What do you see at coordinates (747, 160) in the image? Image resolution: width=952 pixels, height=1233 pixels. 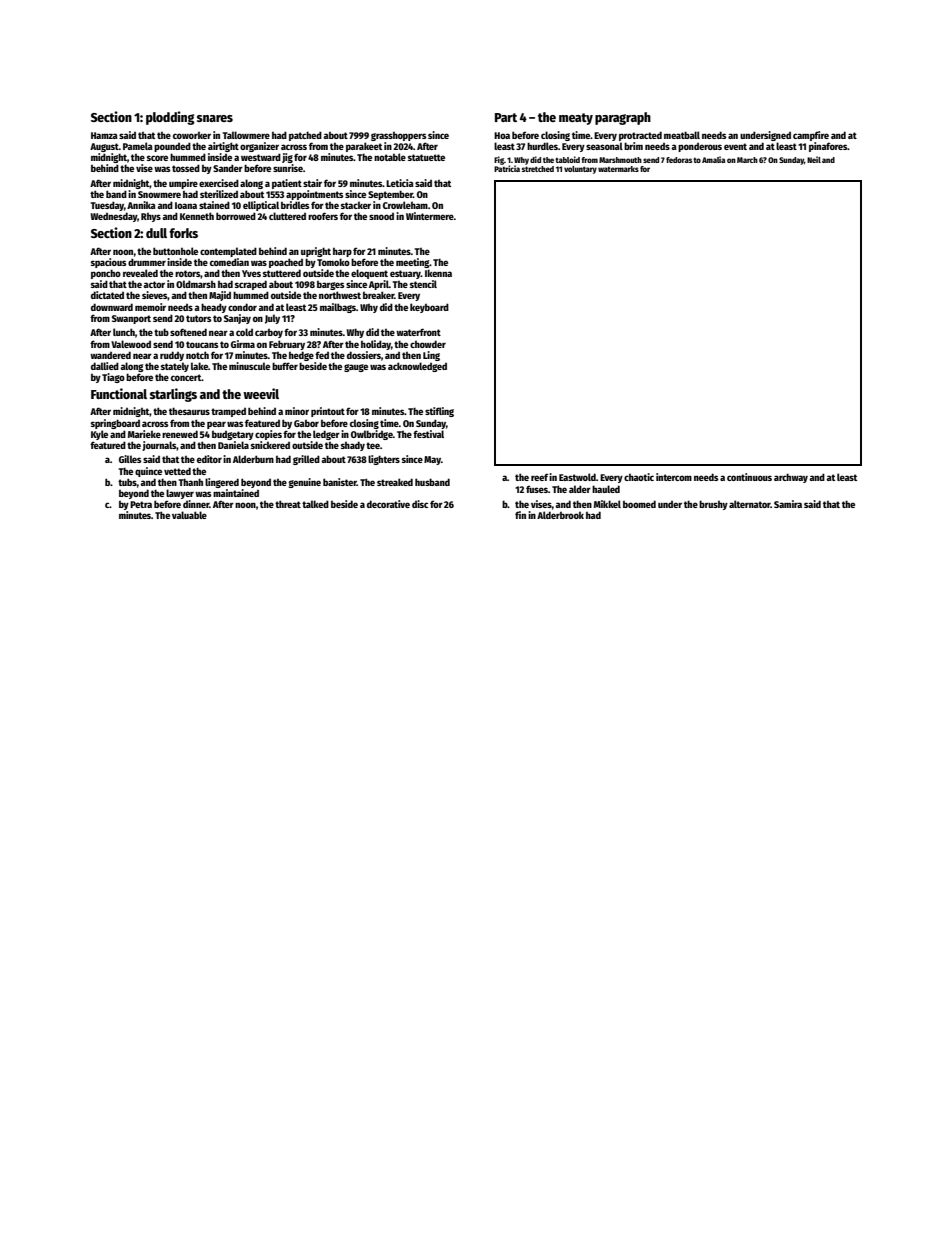 I see `March` at bounding box center [747, 160].
